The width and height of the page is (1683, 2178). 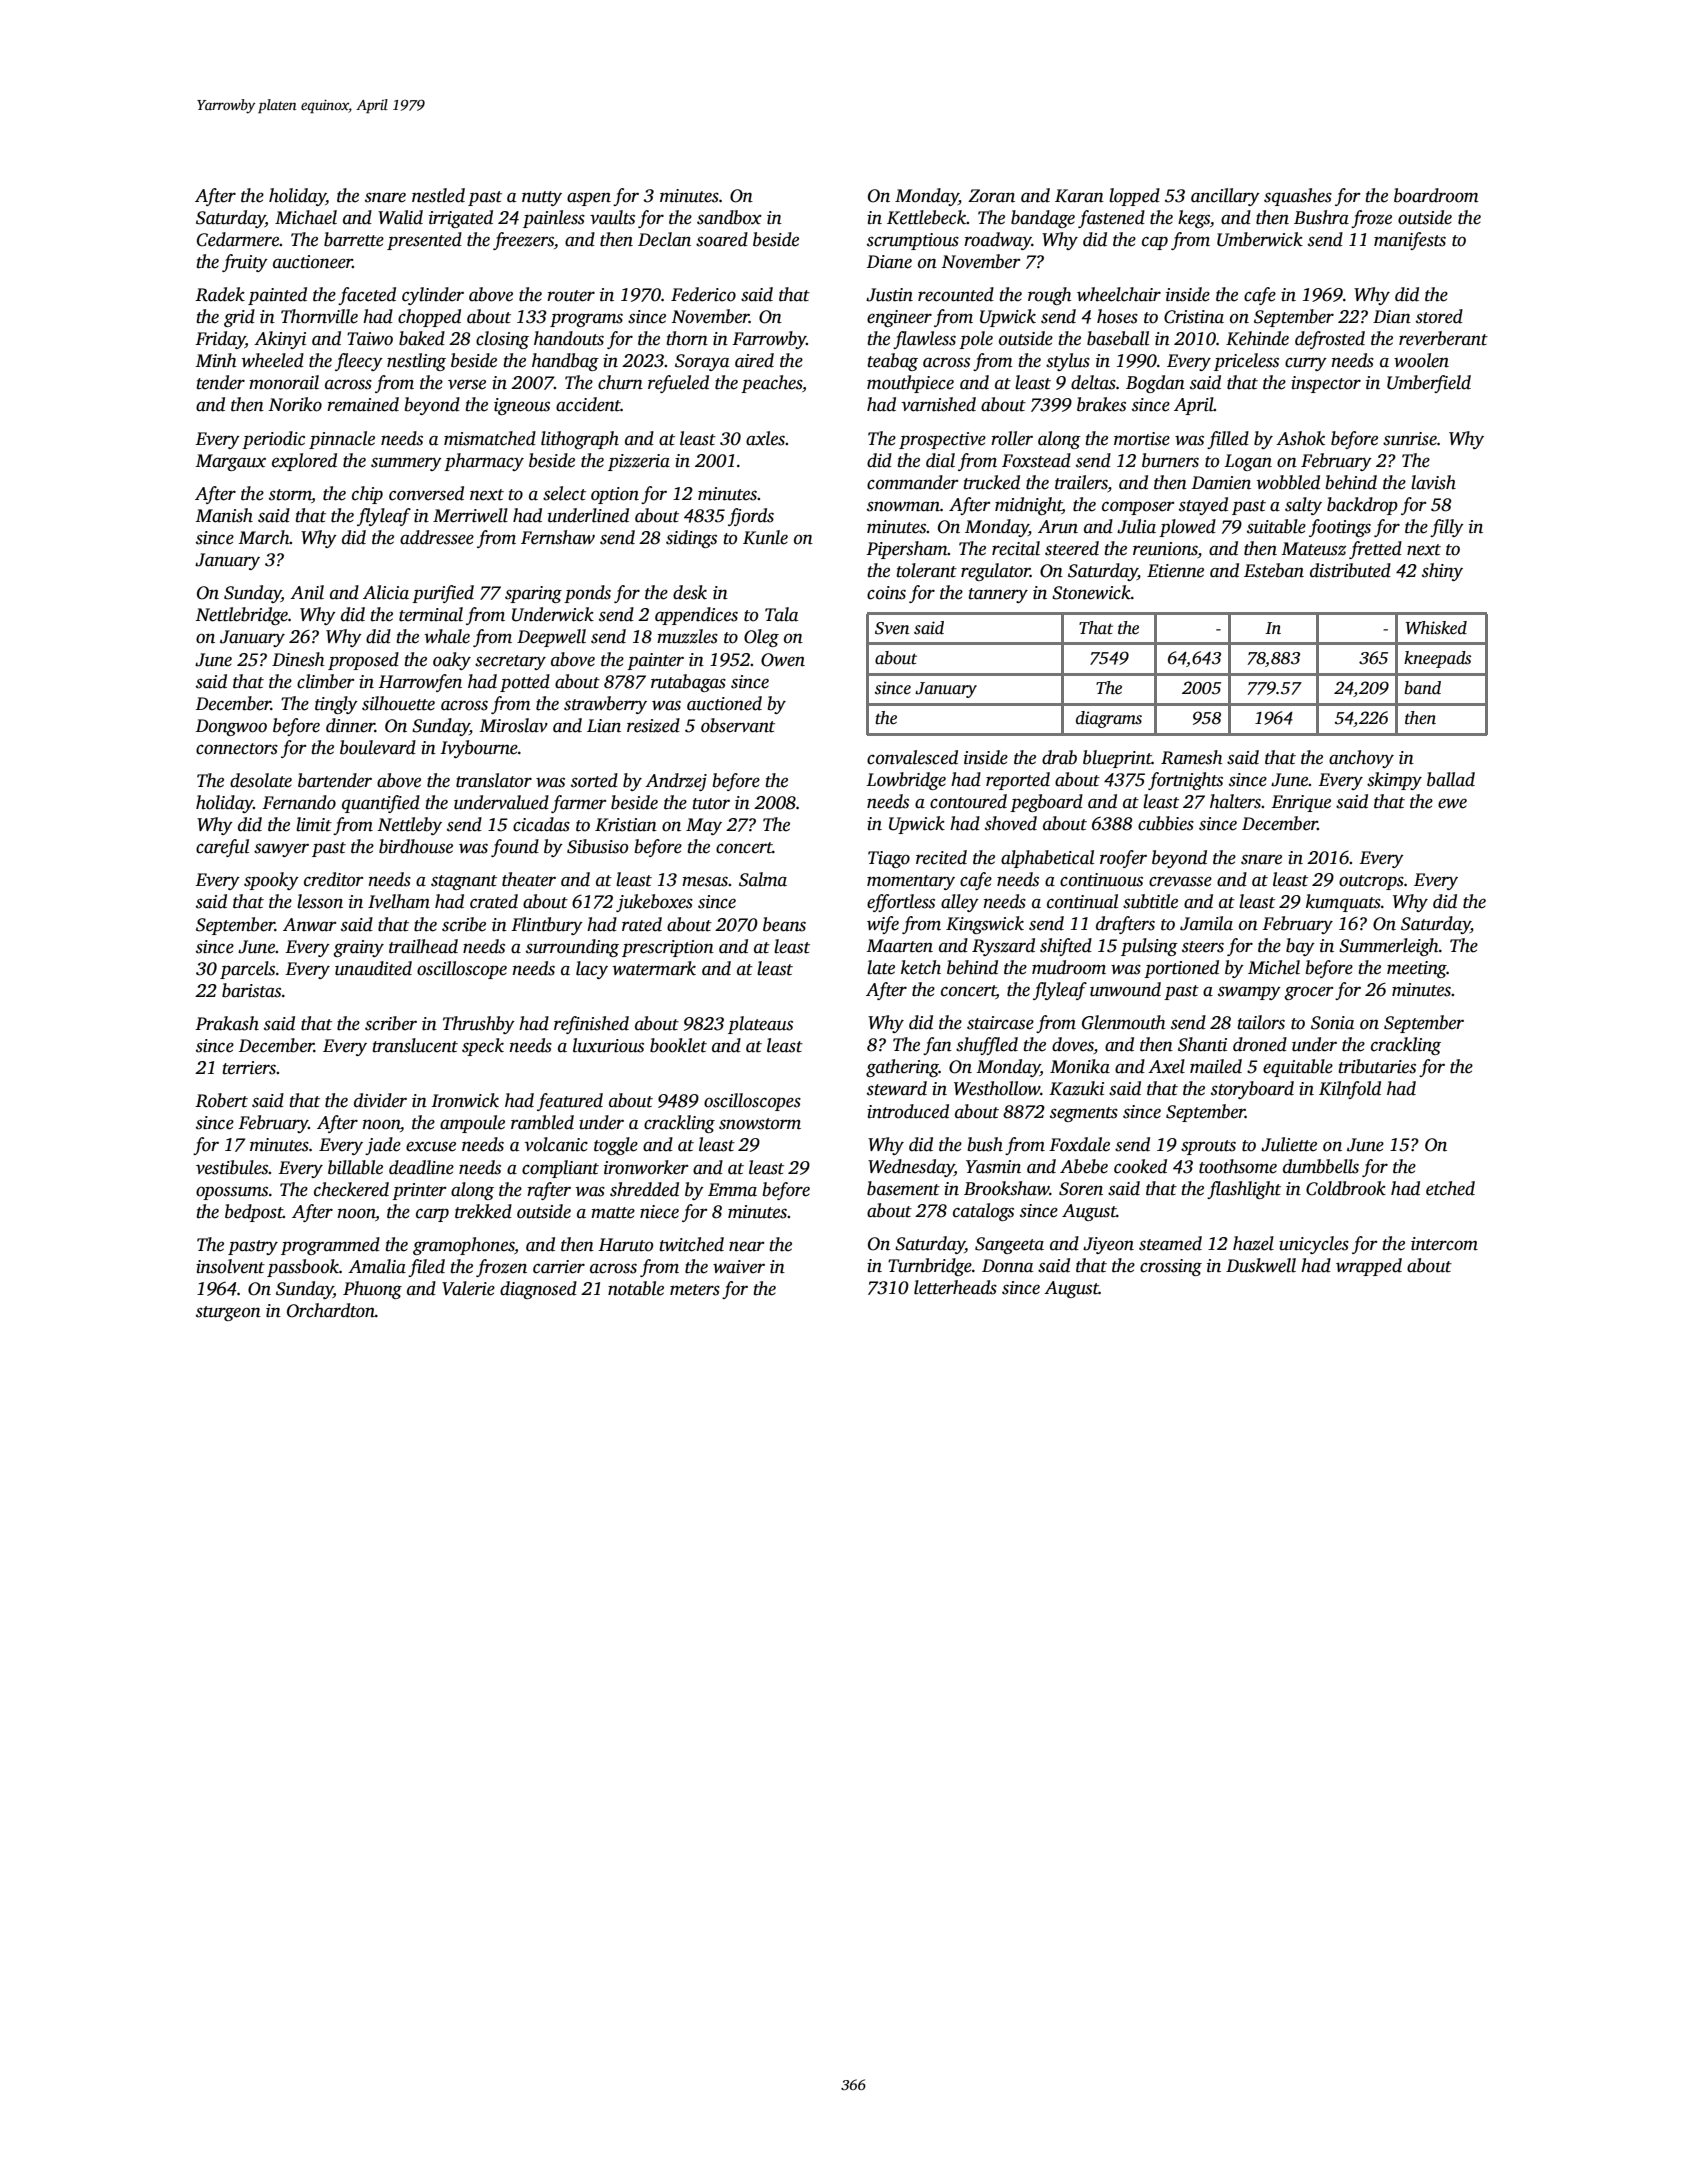 What do you see at coordinates (1012, 438) in the page?
I see `roller` at bounding box center [1012, 438].
